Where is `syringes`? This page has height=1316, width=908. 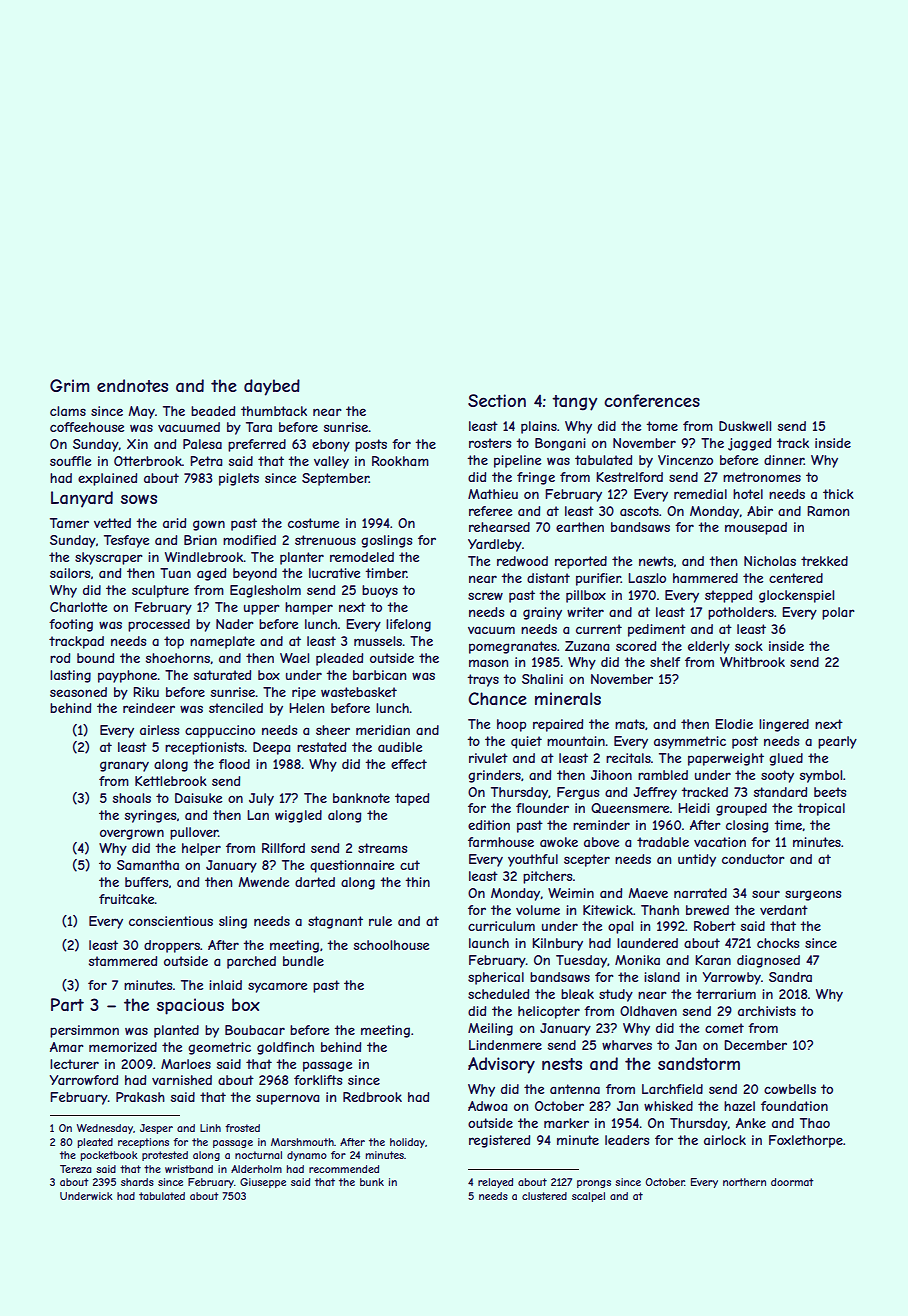 syringes is located at coordinates (150, 816).
